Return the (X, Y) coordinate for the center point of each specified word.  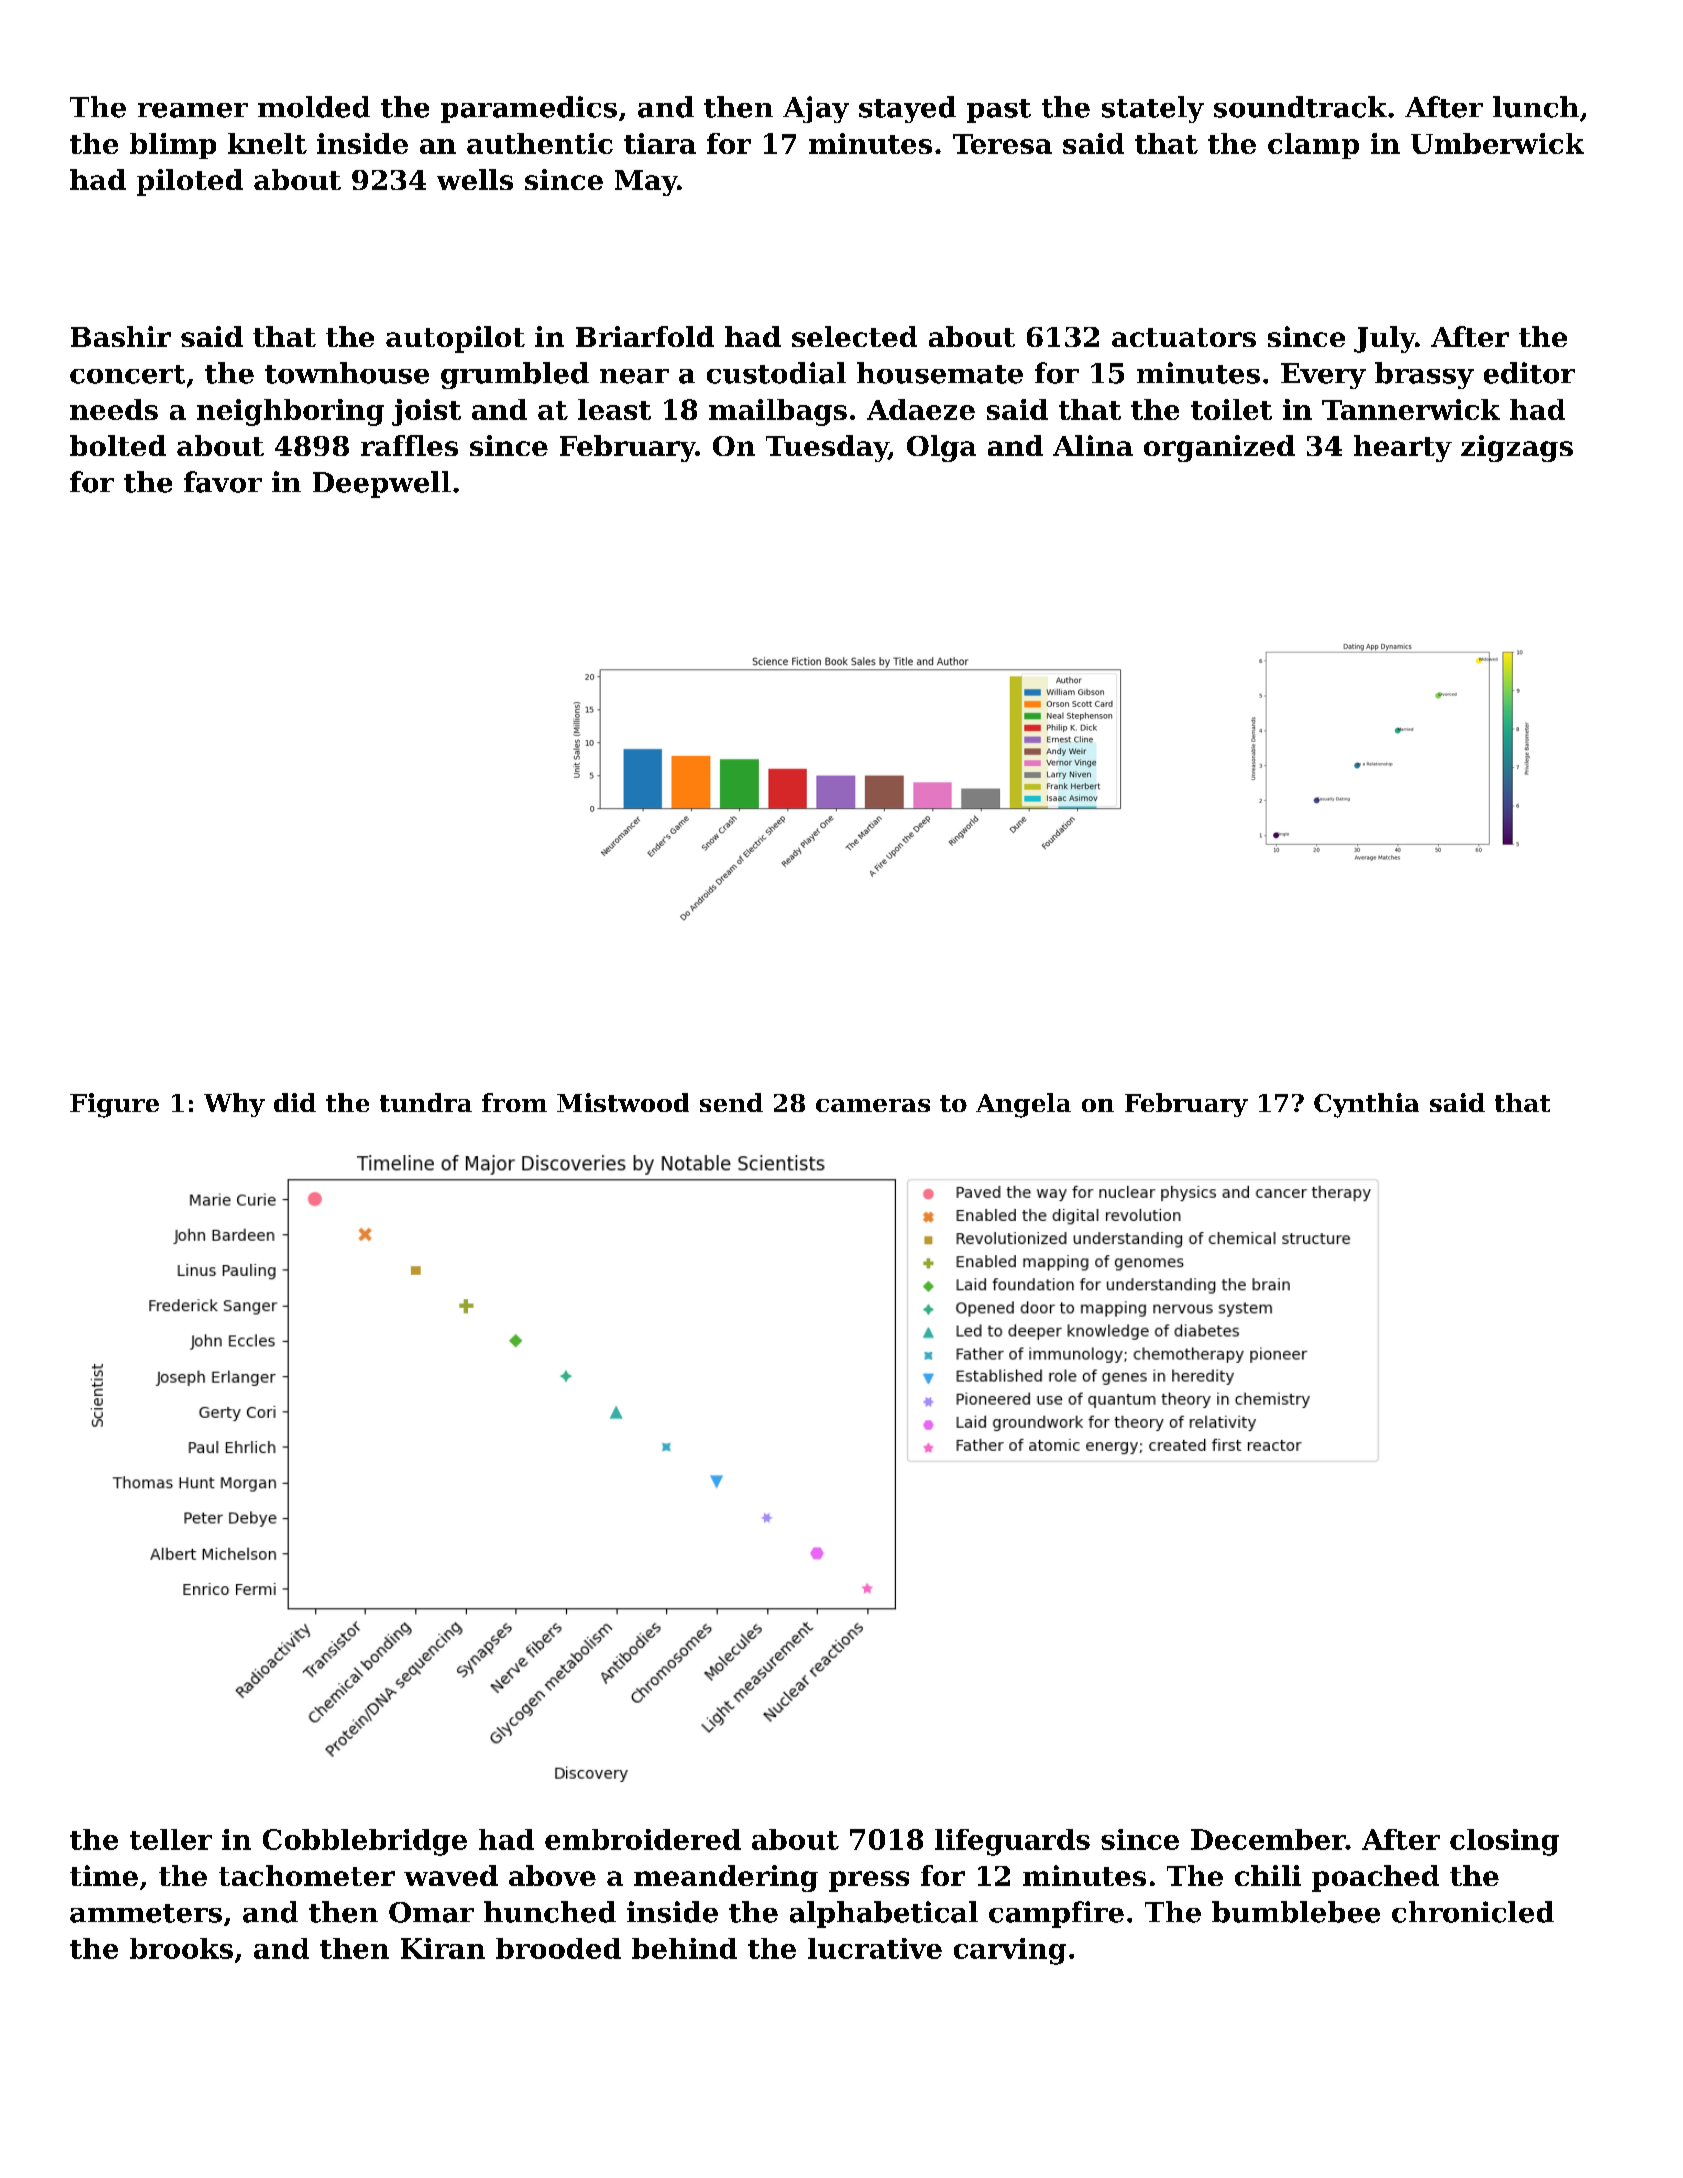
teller (171, 1839)
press (869, 1881)
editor (1529, 373)
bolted (118, 445)
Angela (1023, 1105)
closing (1504, 1842)
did (295, 1102)
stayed (907, 109)
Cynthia (1366, 1105)
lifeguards (1012, 1842)
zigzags (1517, 448)
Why (234, 1105)
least (614, 409)
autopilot (455, 339)
